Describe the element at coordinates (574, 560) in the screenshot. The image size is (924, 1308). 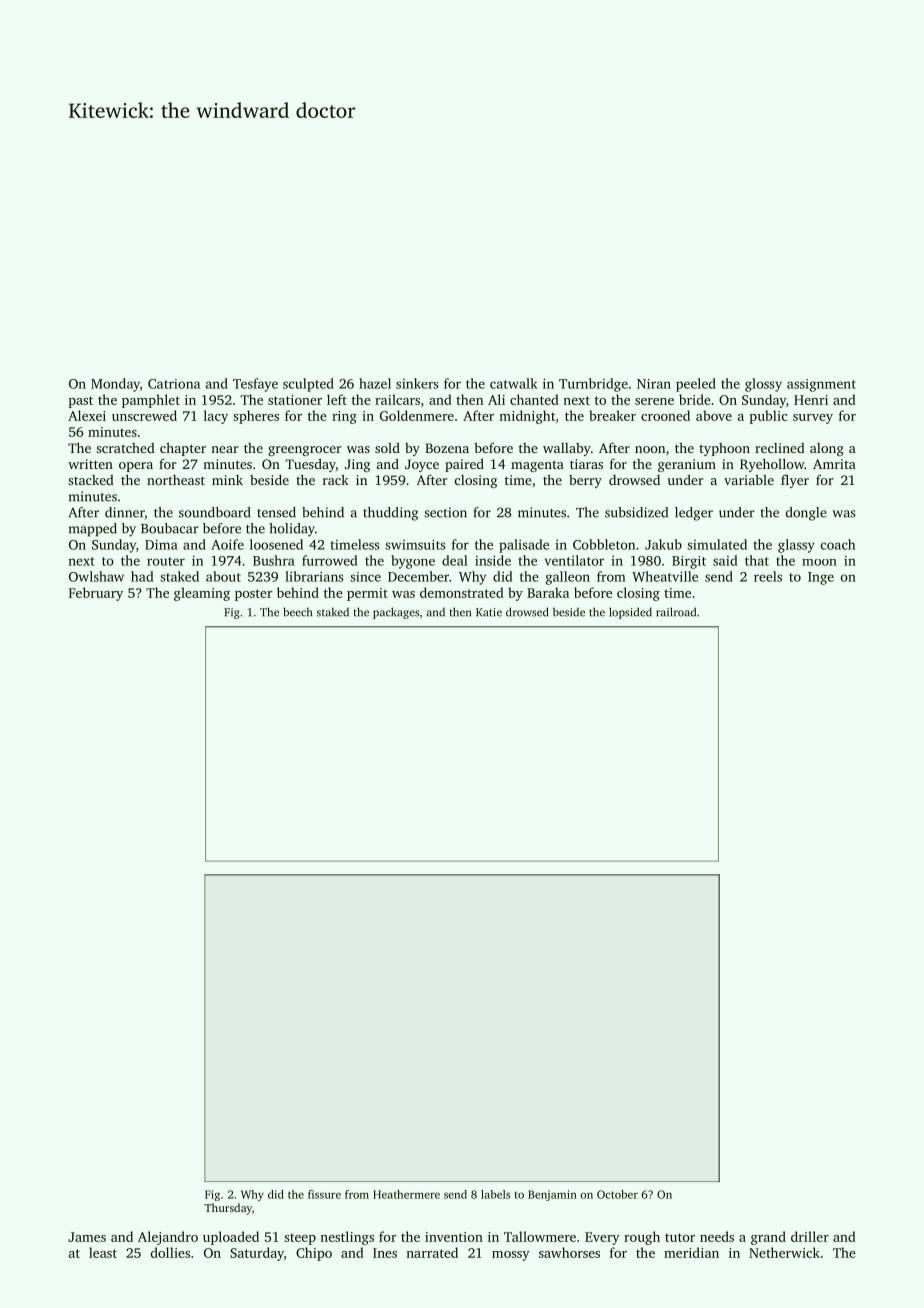
I see `ventilator` at that location.
